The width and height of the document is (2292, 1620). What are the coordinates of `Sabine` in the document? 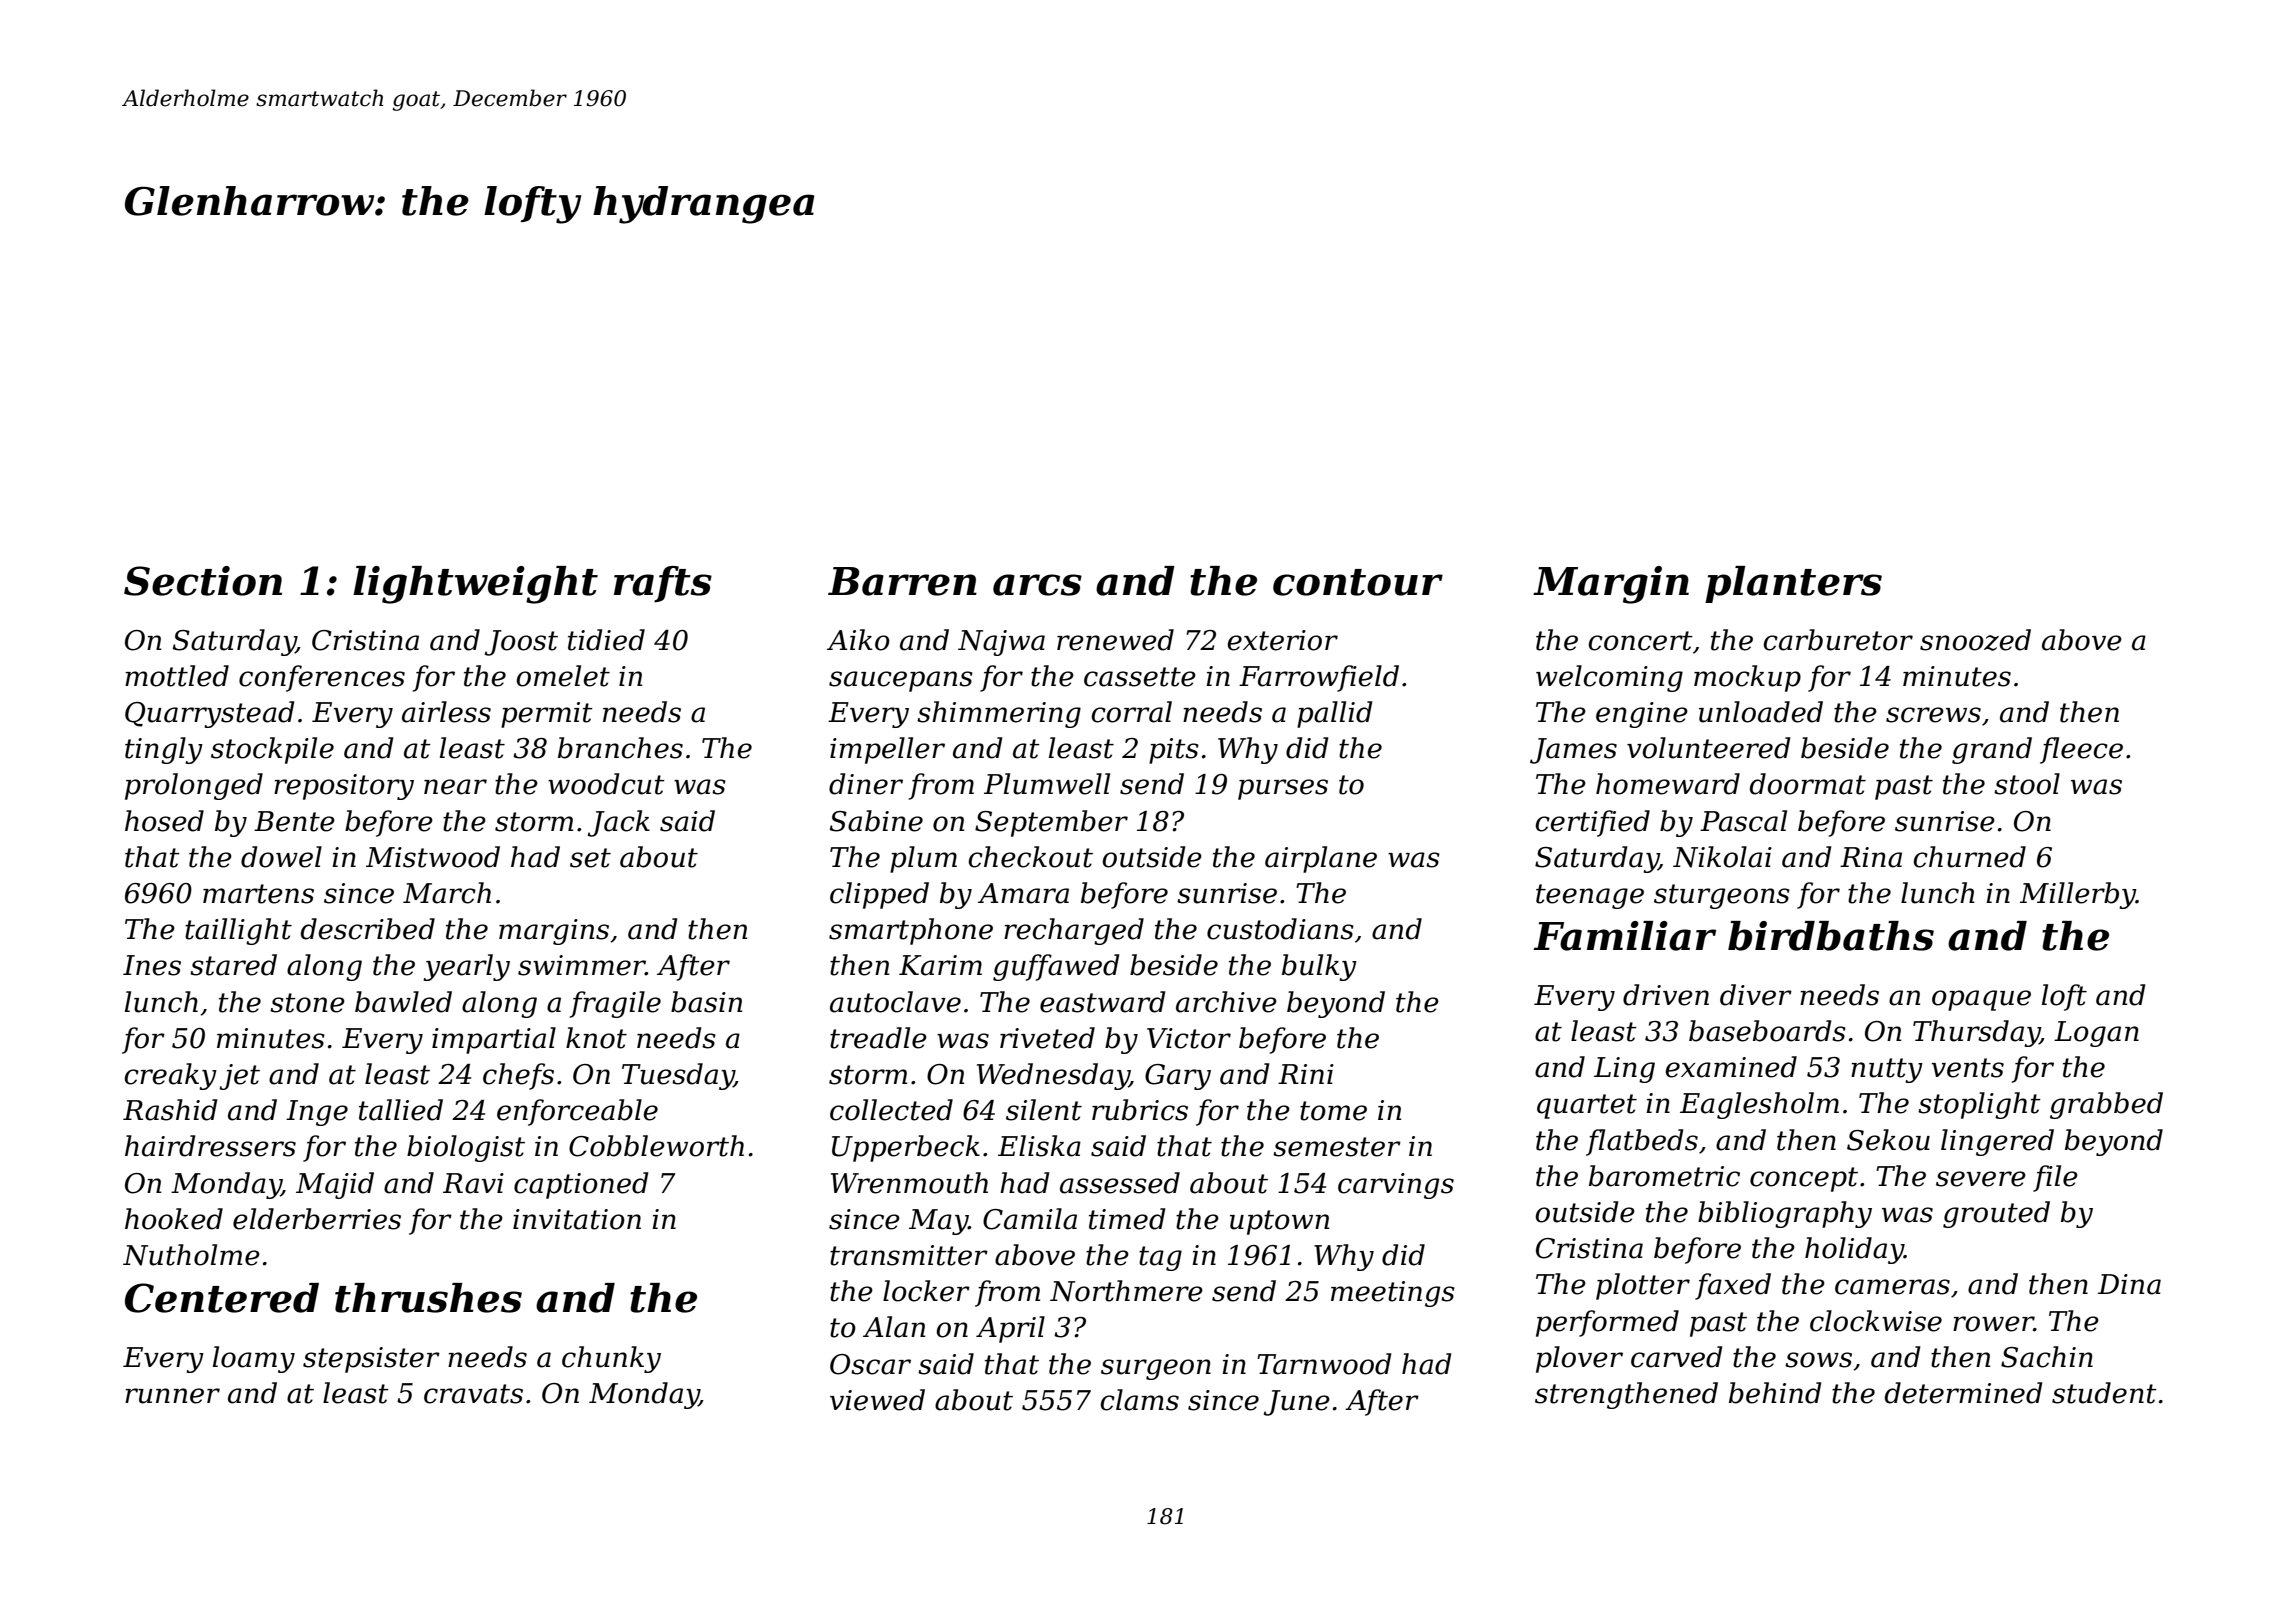 It's located at (876, 821).
